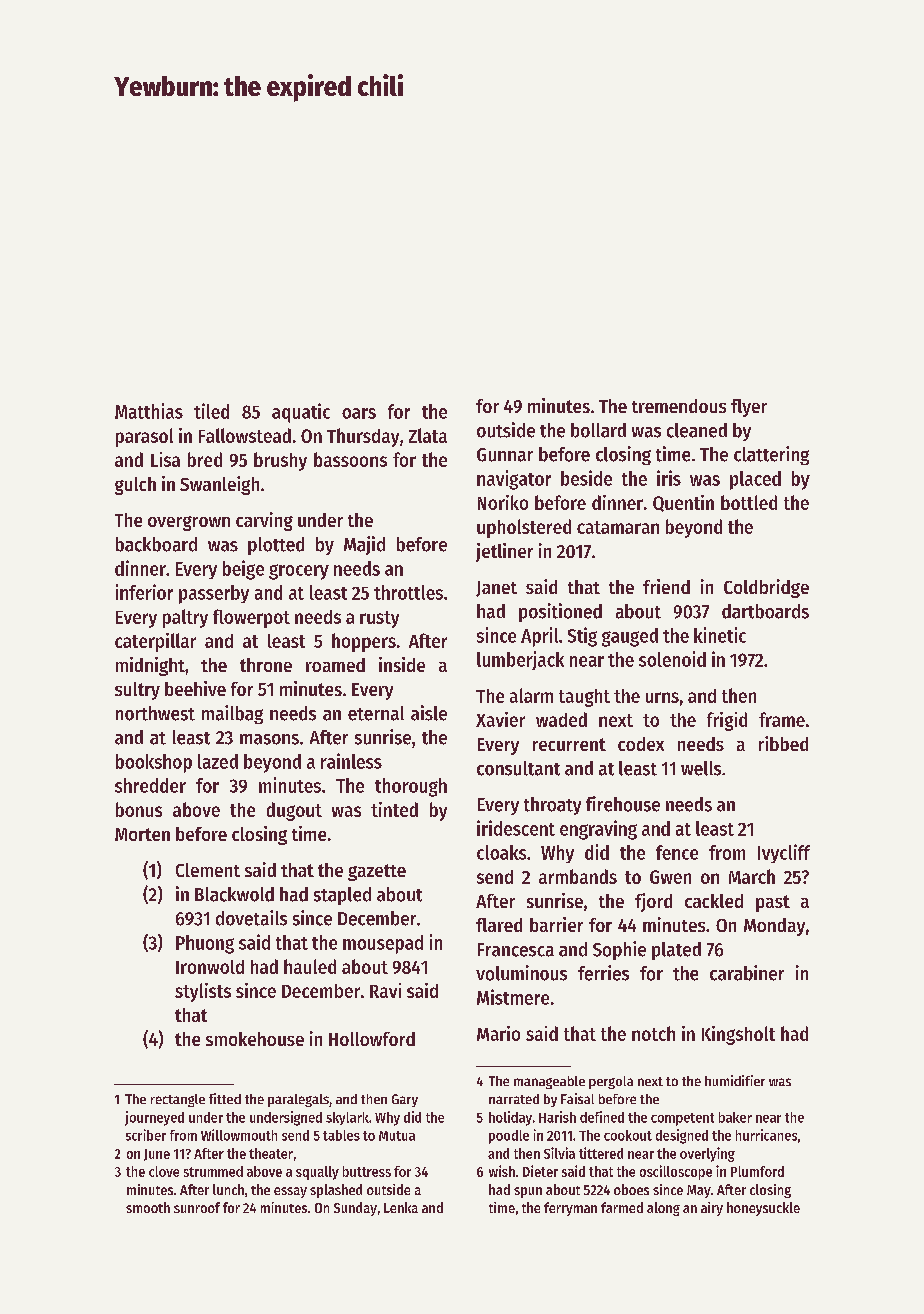 Image resolution: width=924 pixels, height=1314 pixels. Describe the element at coordinates (149, 411) in the document. I see `Matthias` at that location.
